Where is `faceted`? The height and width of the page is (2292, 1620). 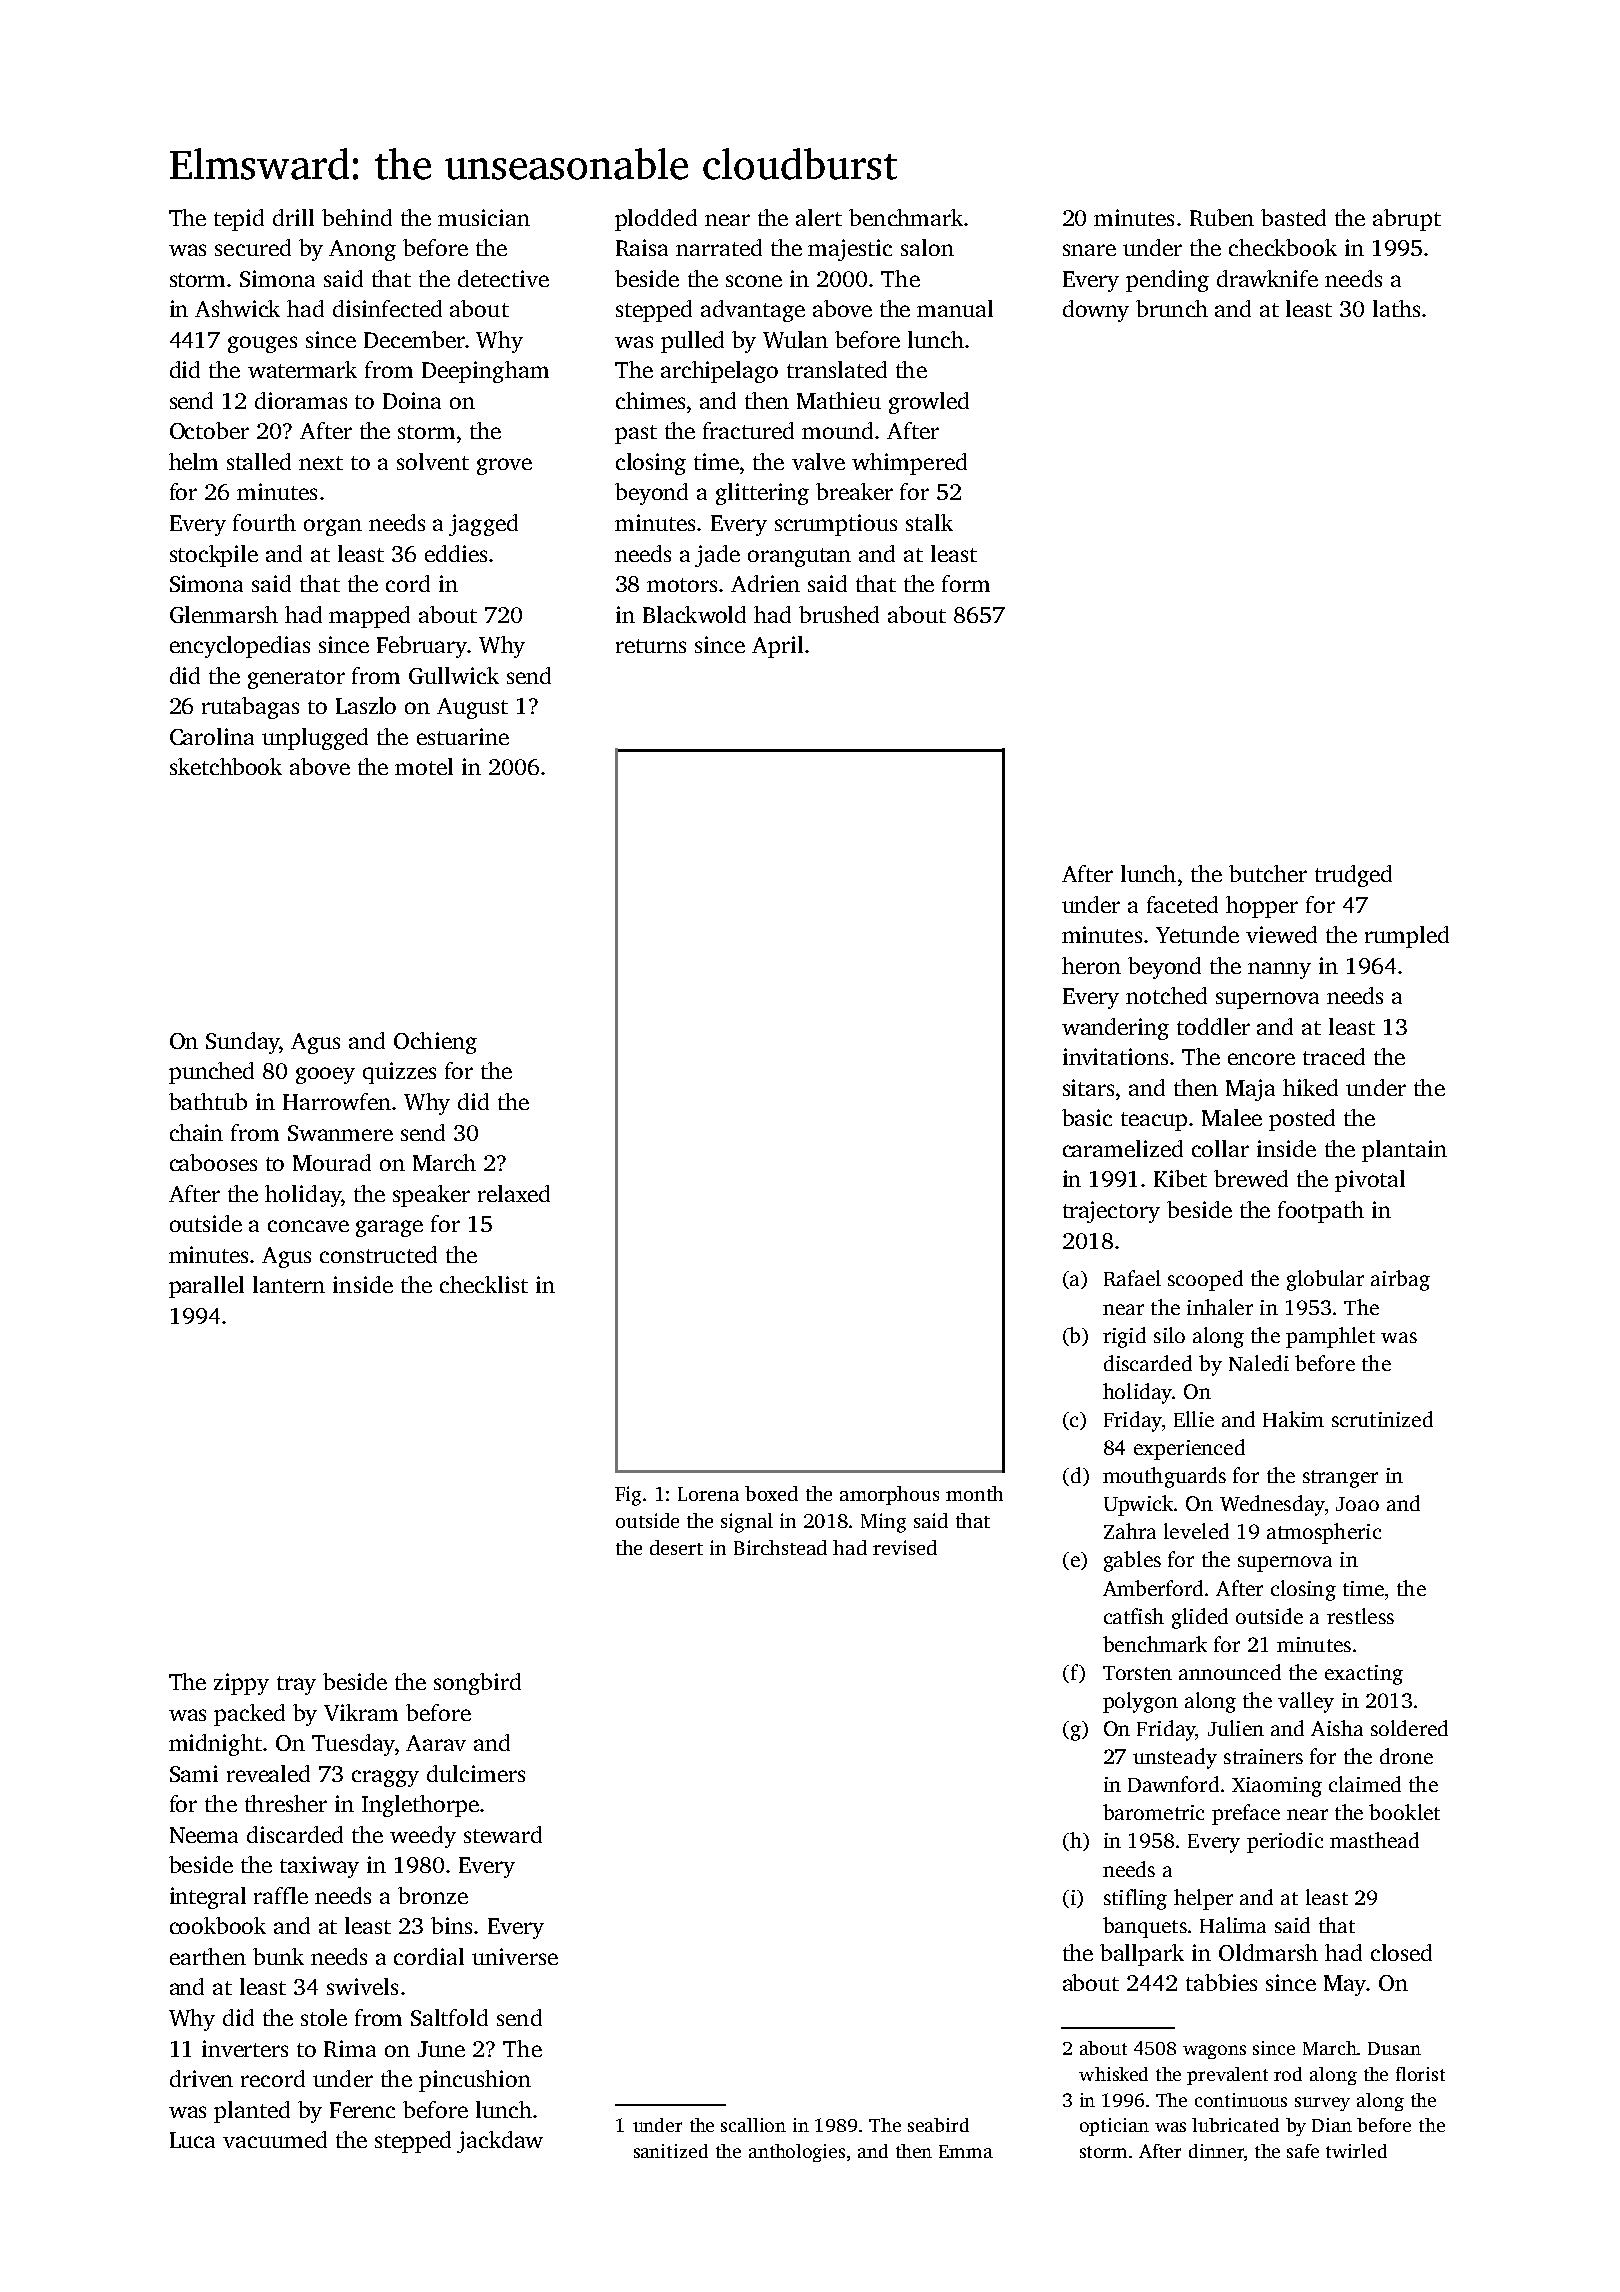 faceted is located at coordinates (1182, 904).
